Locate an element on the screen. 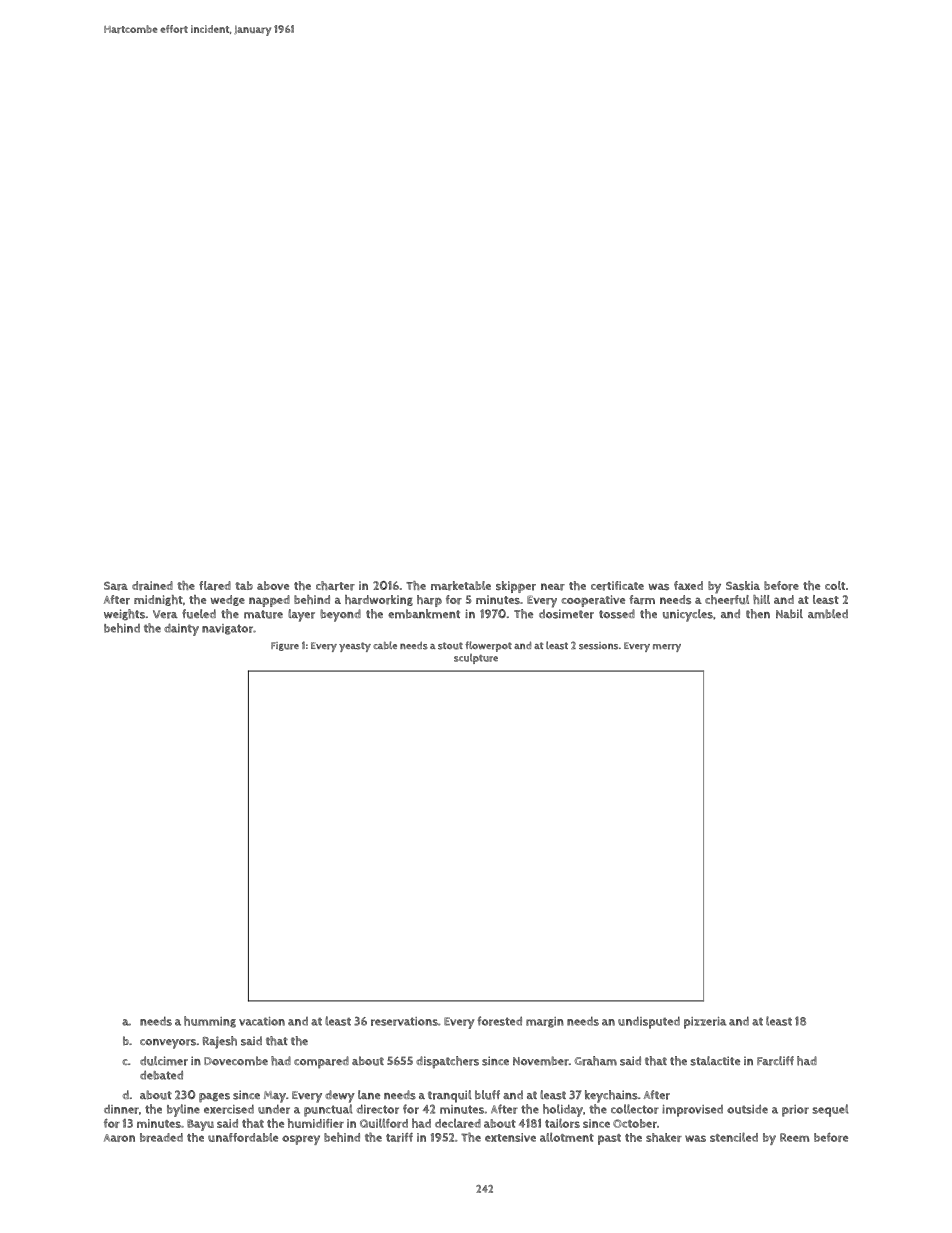  reservations is located at coordinates (404, 1021).
